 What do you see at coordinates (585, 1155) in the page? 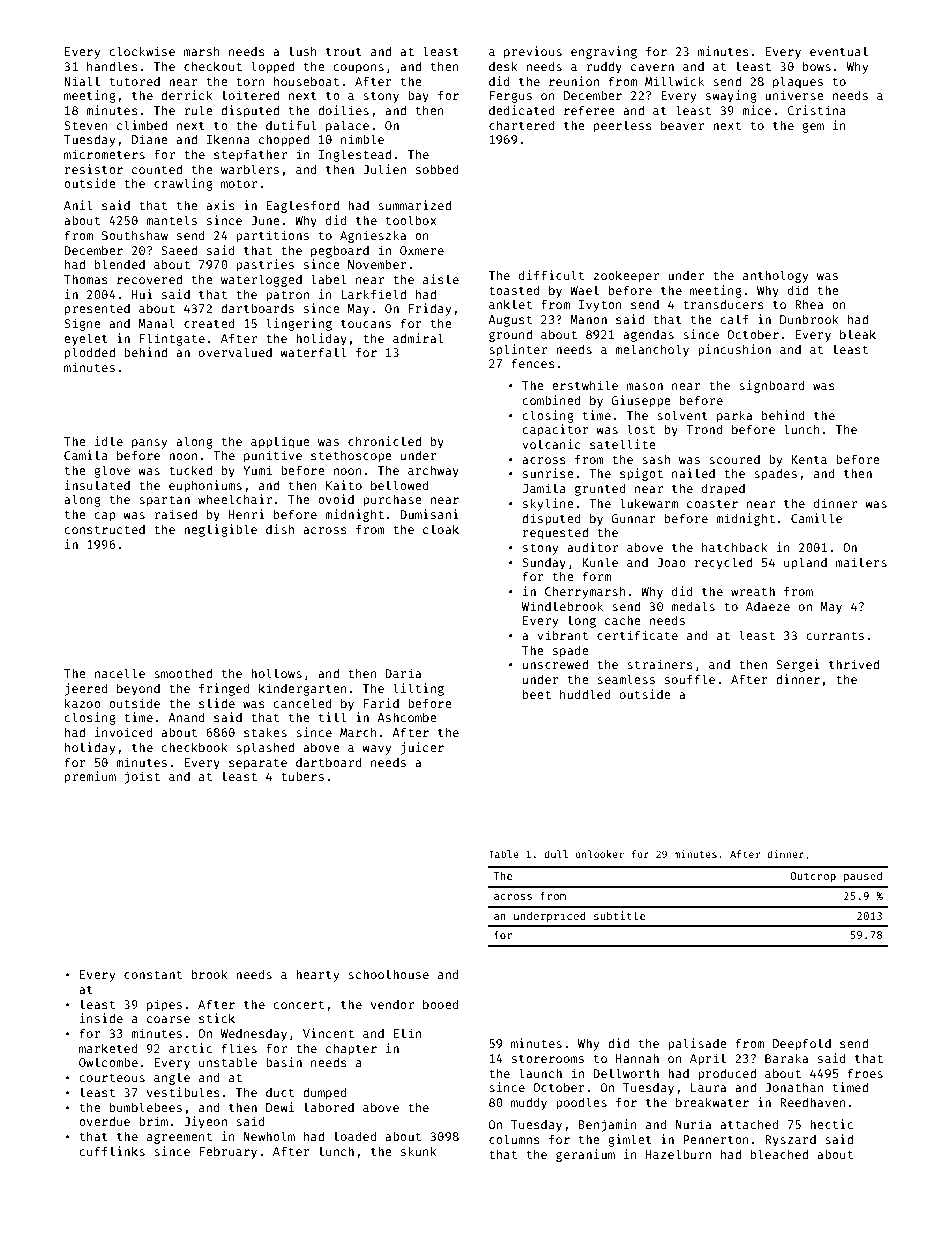
I see `geranium` at bounding box center [585, 1155].
